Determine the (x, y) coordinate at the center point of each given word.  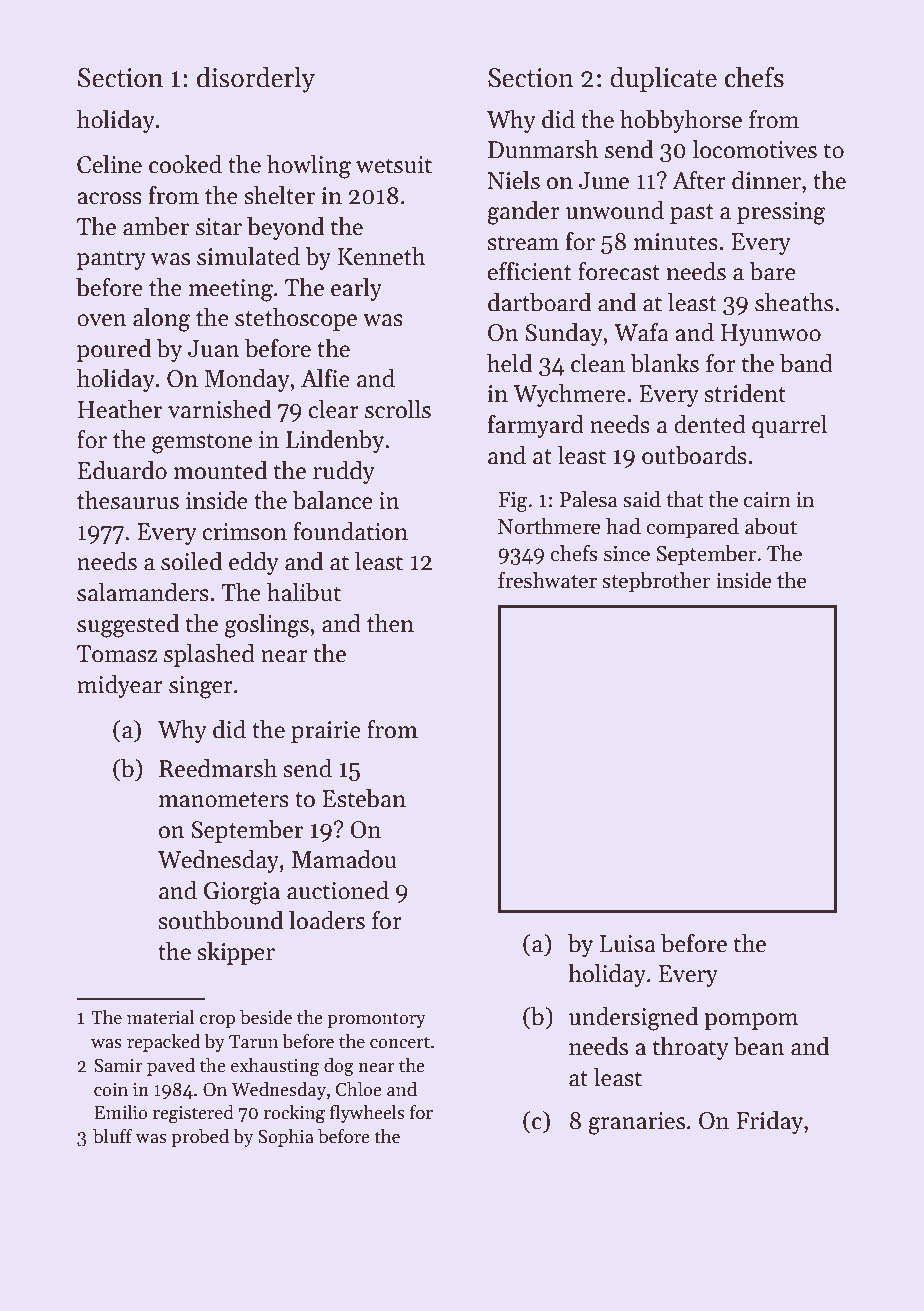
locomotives (754, 149)
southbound (220, 920)
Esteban (364, 798)
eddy (254, 563)
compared (692, 528)
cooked (185, 164)
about (771, 526)
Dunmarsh (543, 149)
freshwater (547, 580)
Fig (513, 502)
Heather (120, 409)
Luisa (628, 944)
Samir (118, 1065)
